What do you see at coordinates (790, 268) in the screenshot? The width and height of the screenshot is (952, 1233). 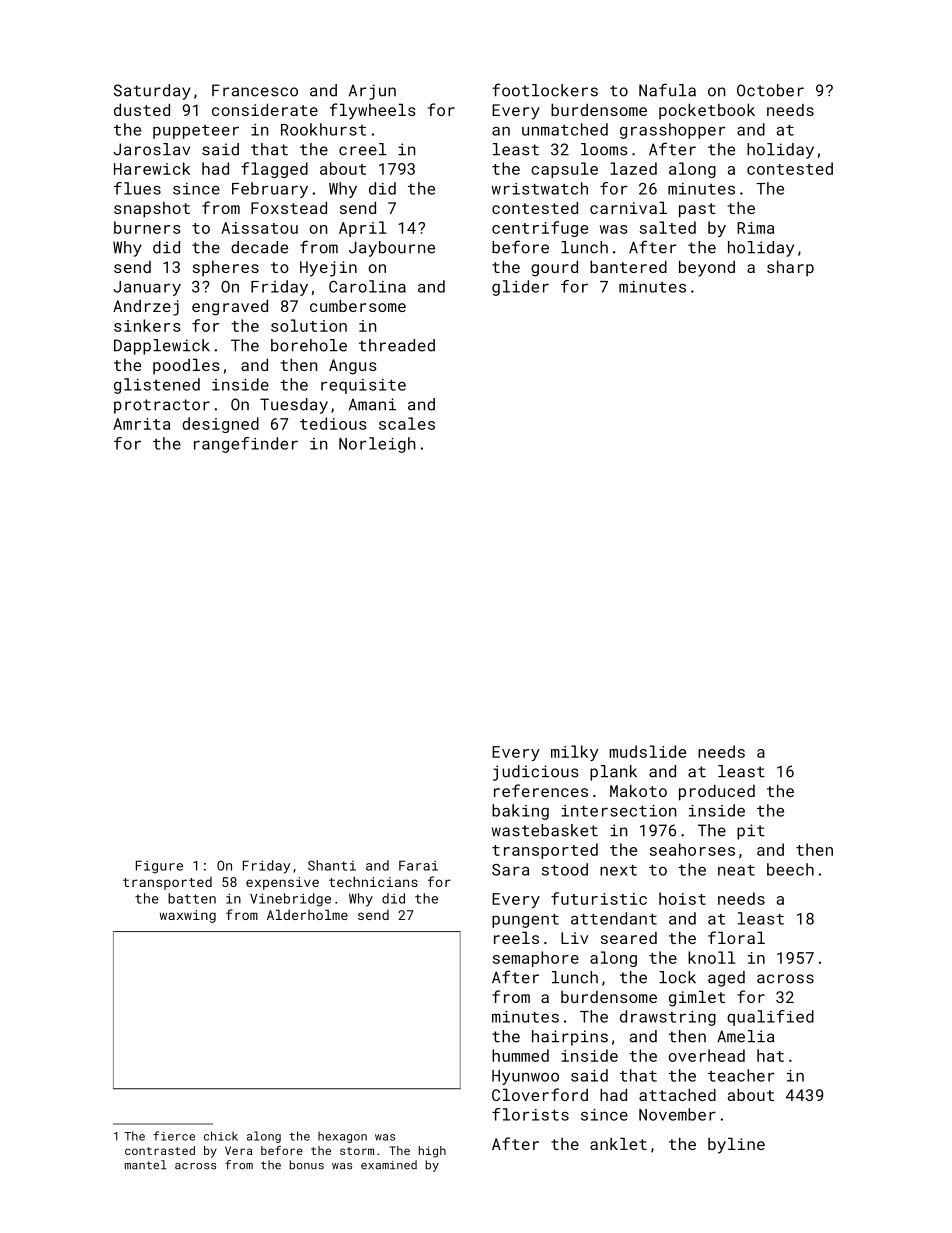 I see `sharp` at bounding box center [790, 268].
